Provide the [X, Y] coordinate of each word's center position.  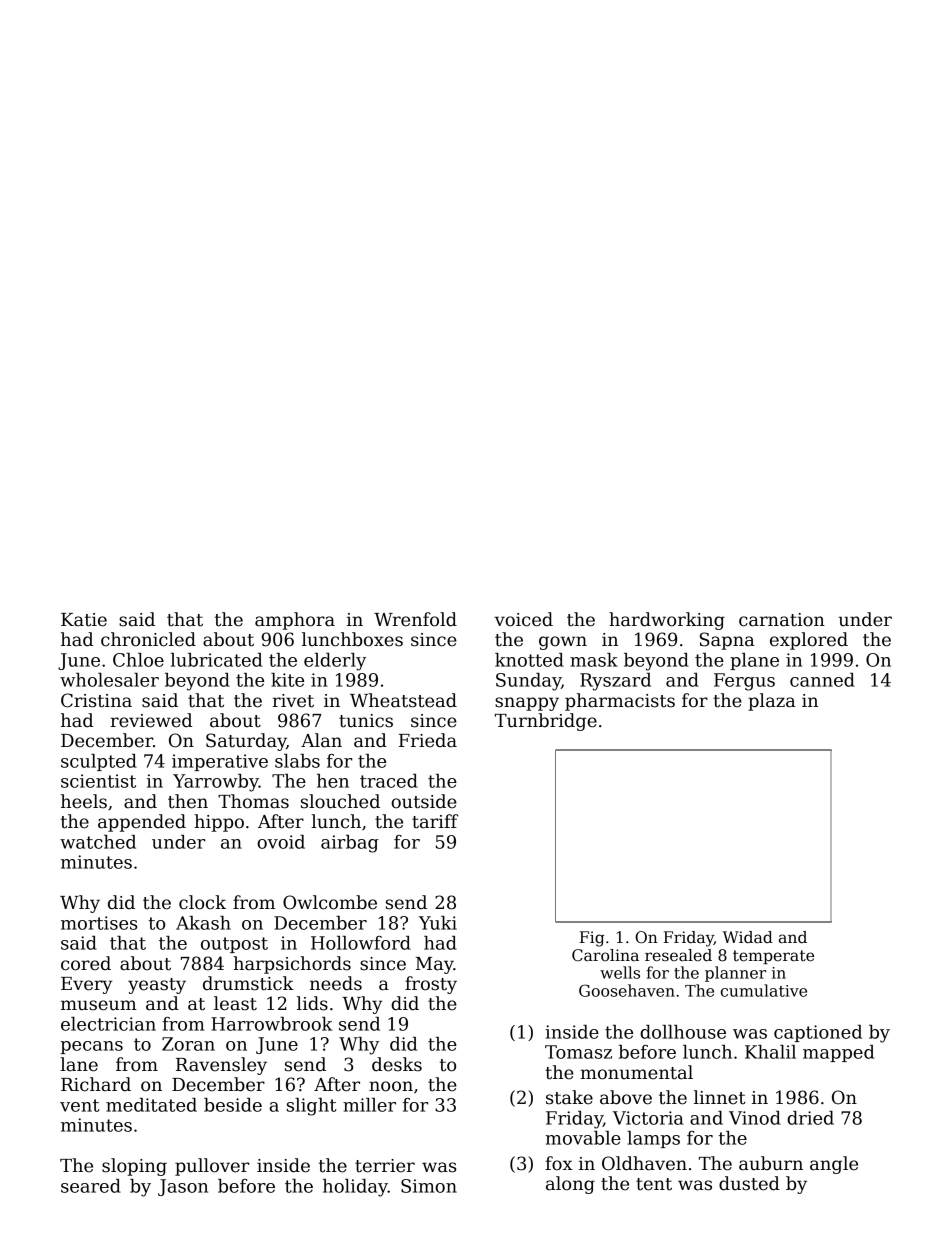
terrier [385, 1166]
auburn [771, 1163]
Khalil [770, 1052]
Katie [84, 620]
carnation [782, 620]
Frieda [428, 740]
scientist [98, 781]
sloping [134, 1167]
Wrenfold [415, 619]
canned [822, 680]
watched [98, 842]
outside [424, 801]
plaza [772, 702]
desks [397, 1064]
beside [233, 1105]
